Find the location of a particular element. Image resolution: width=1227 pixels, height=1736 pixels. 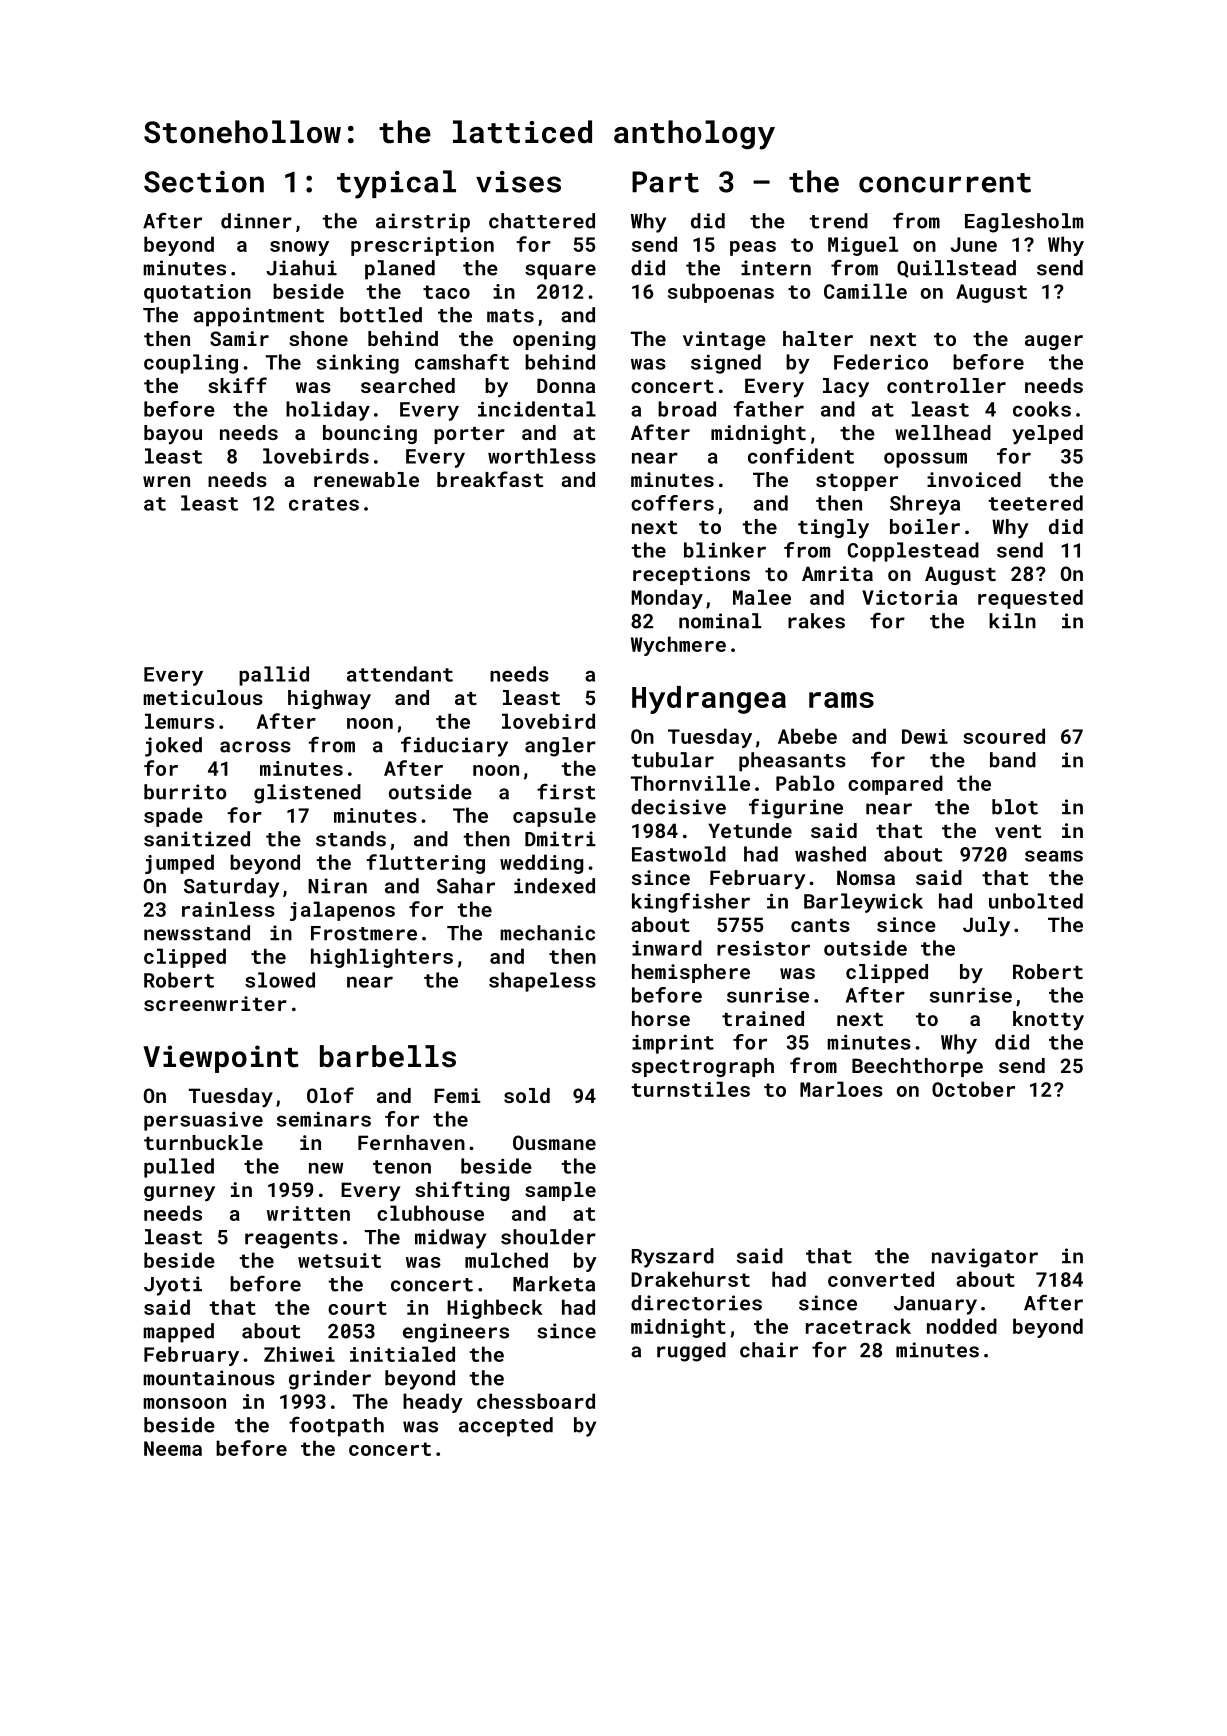

Donna is located at coordinates (566, 385).
